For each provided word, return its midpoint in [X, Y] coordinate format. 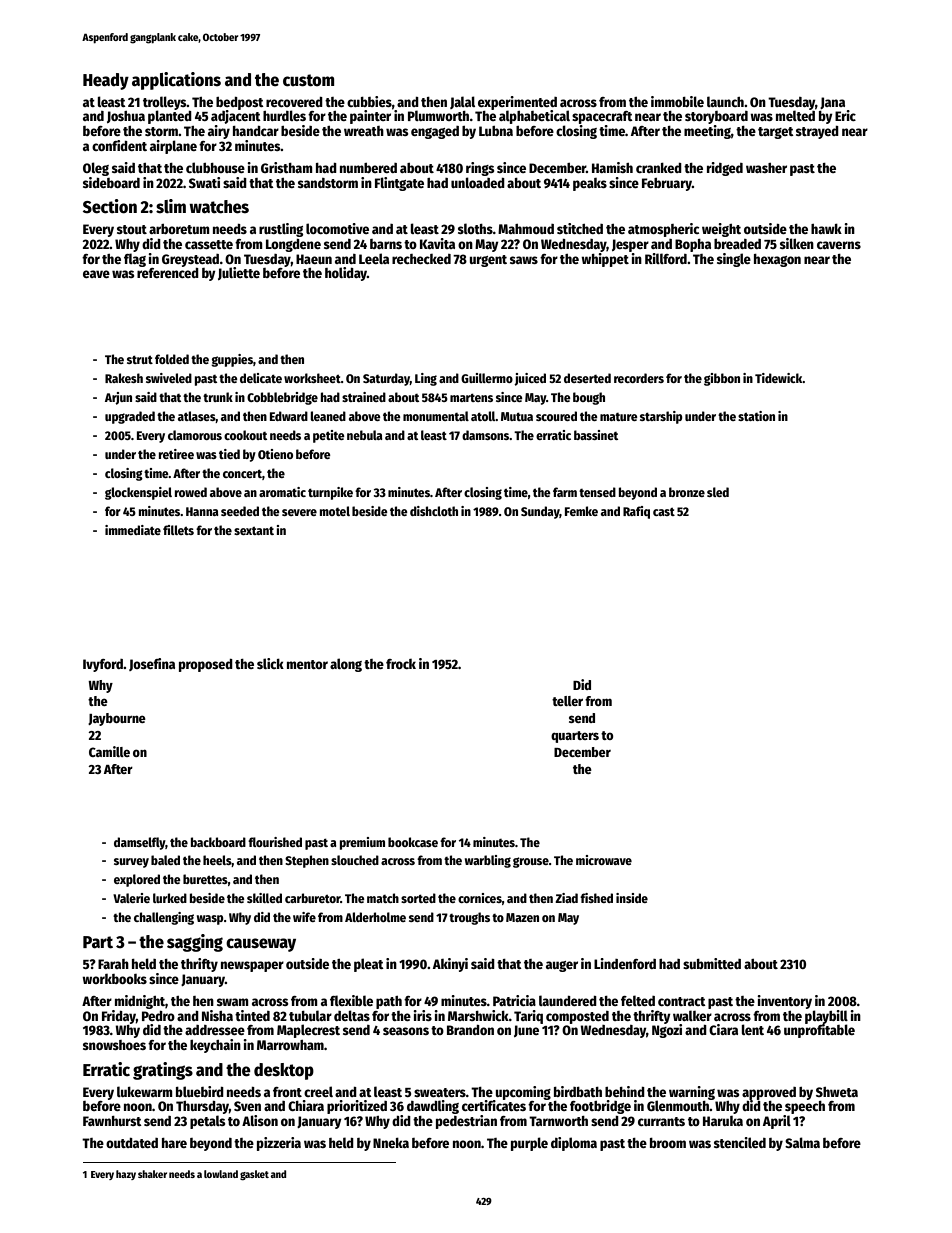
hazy [126, 1175]
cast [664, 512]
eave [96, 274]
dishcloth [434, 511]
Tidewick [779, 378]
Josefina [152, 664]
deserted [587, 378]
